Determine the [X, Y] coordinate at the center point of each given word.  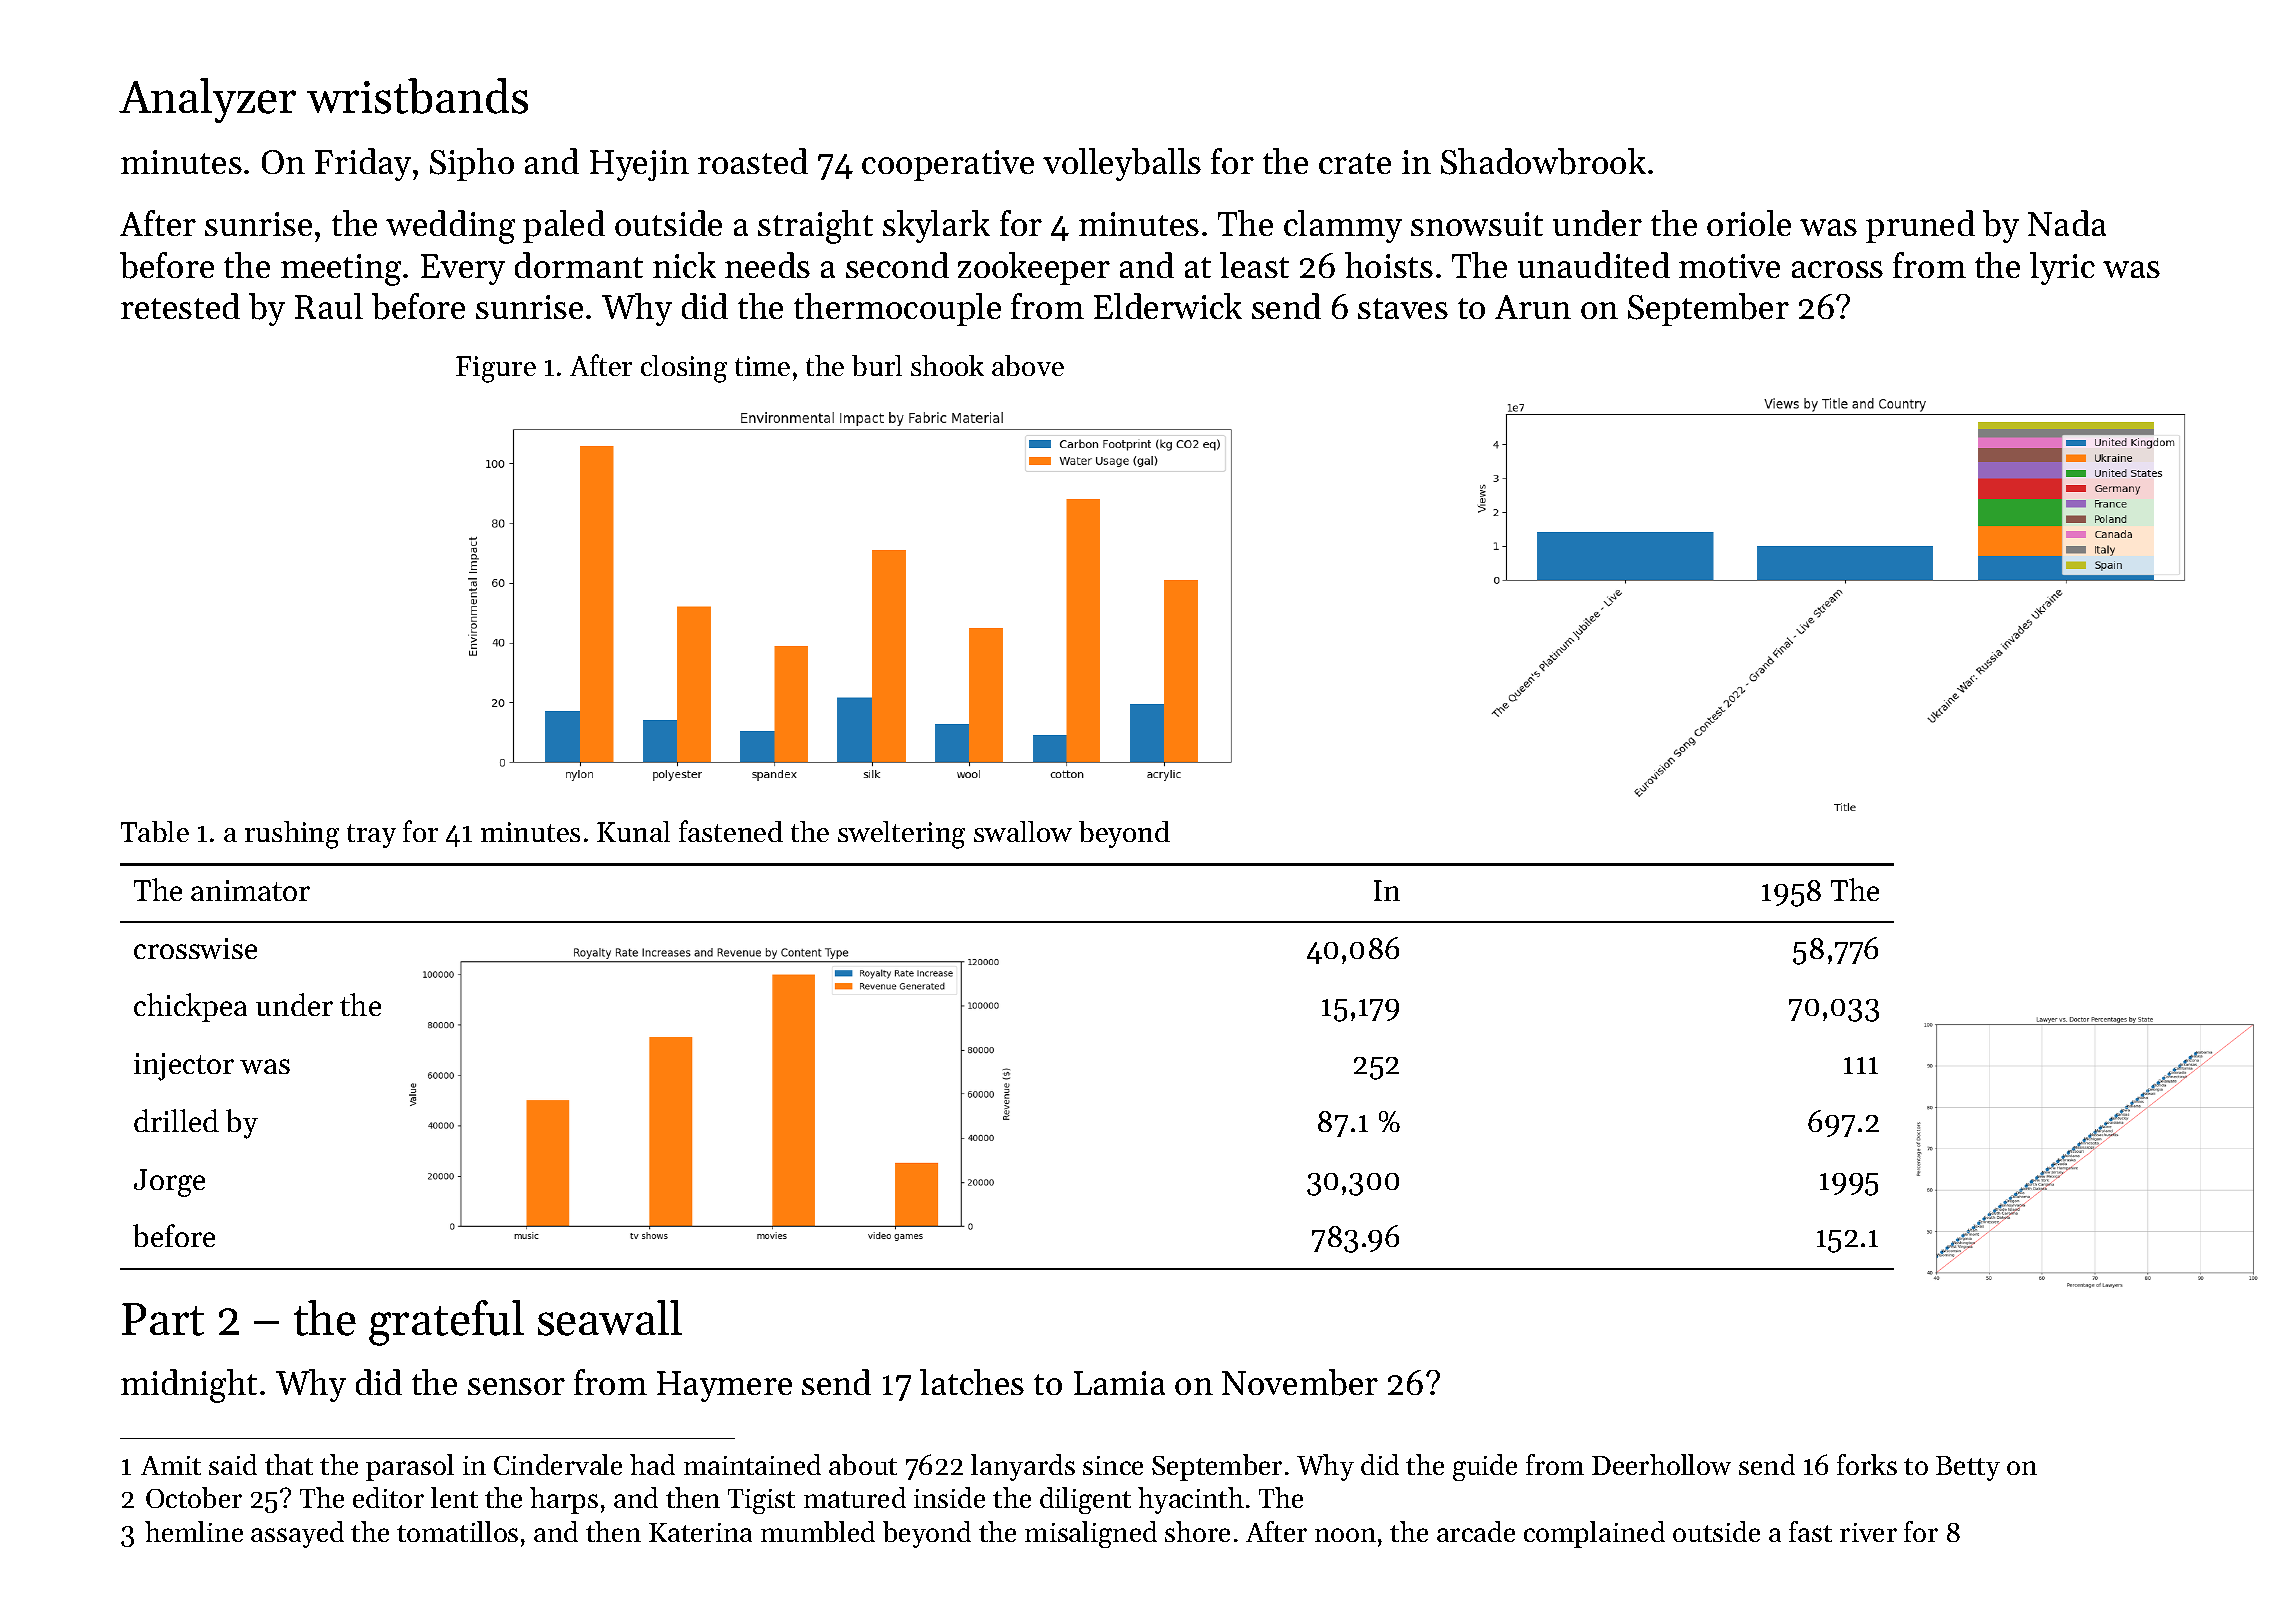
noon [1345, 1535]
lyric [2062, 268]
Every [463, 269]
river [1868, 1532]
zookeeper [1034, 268]
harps [564, 1500]
